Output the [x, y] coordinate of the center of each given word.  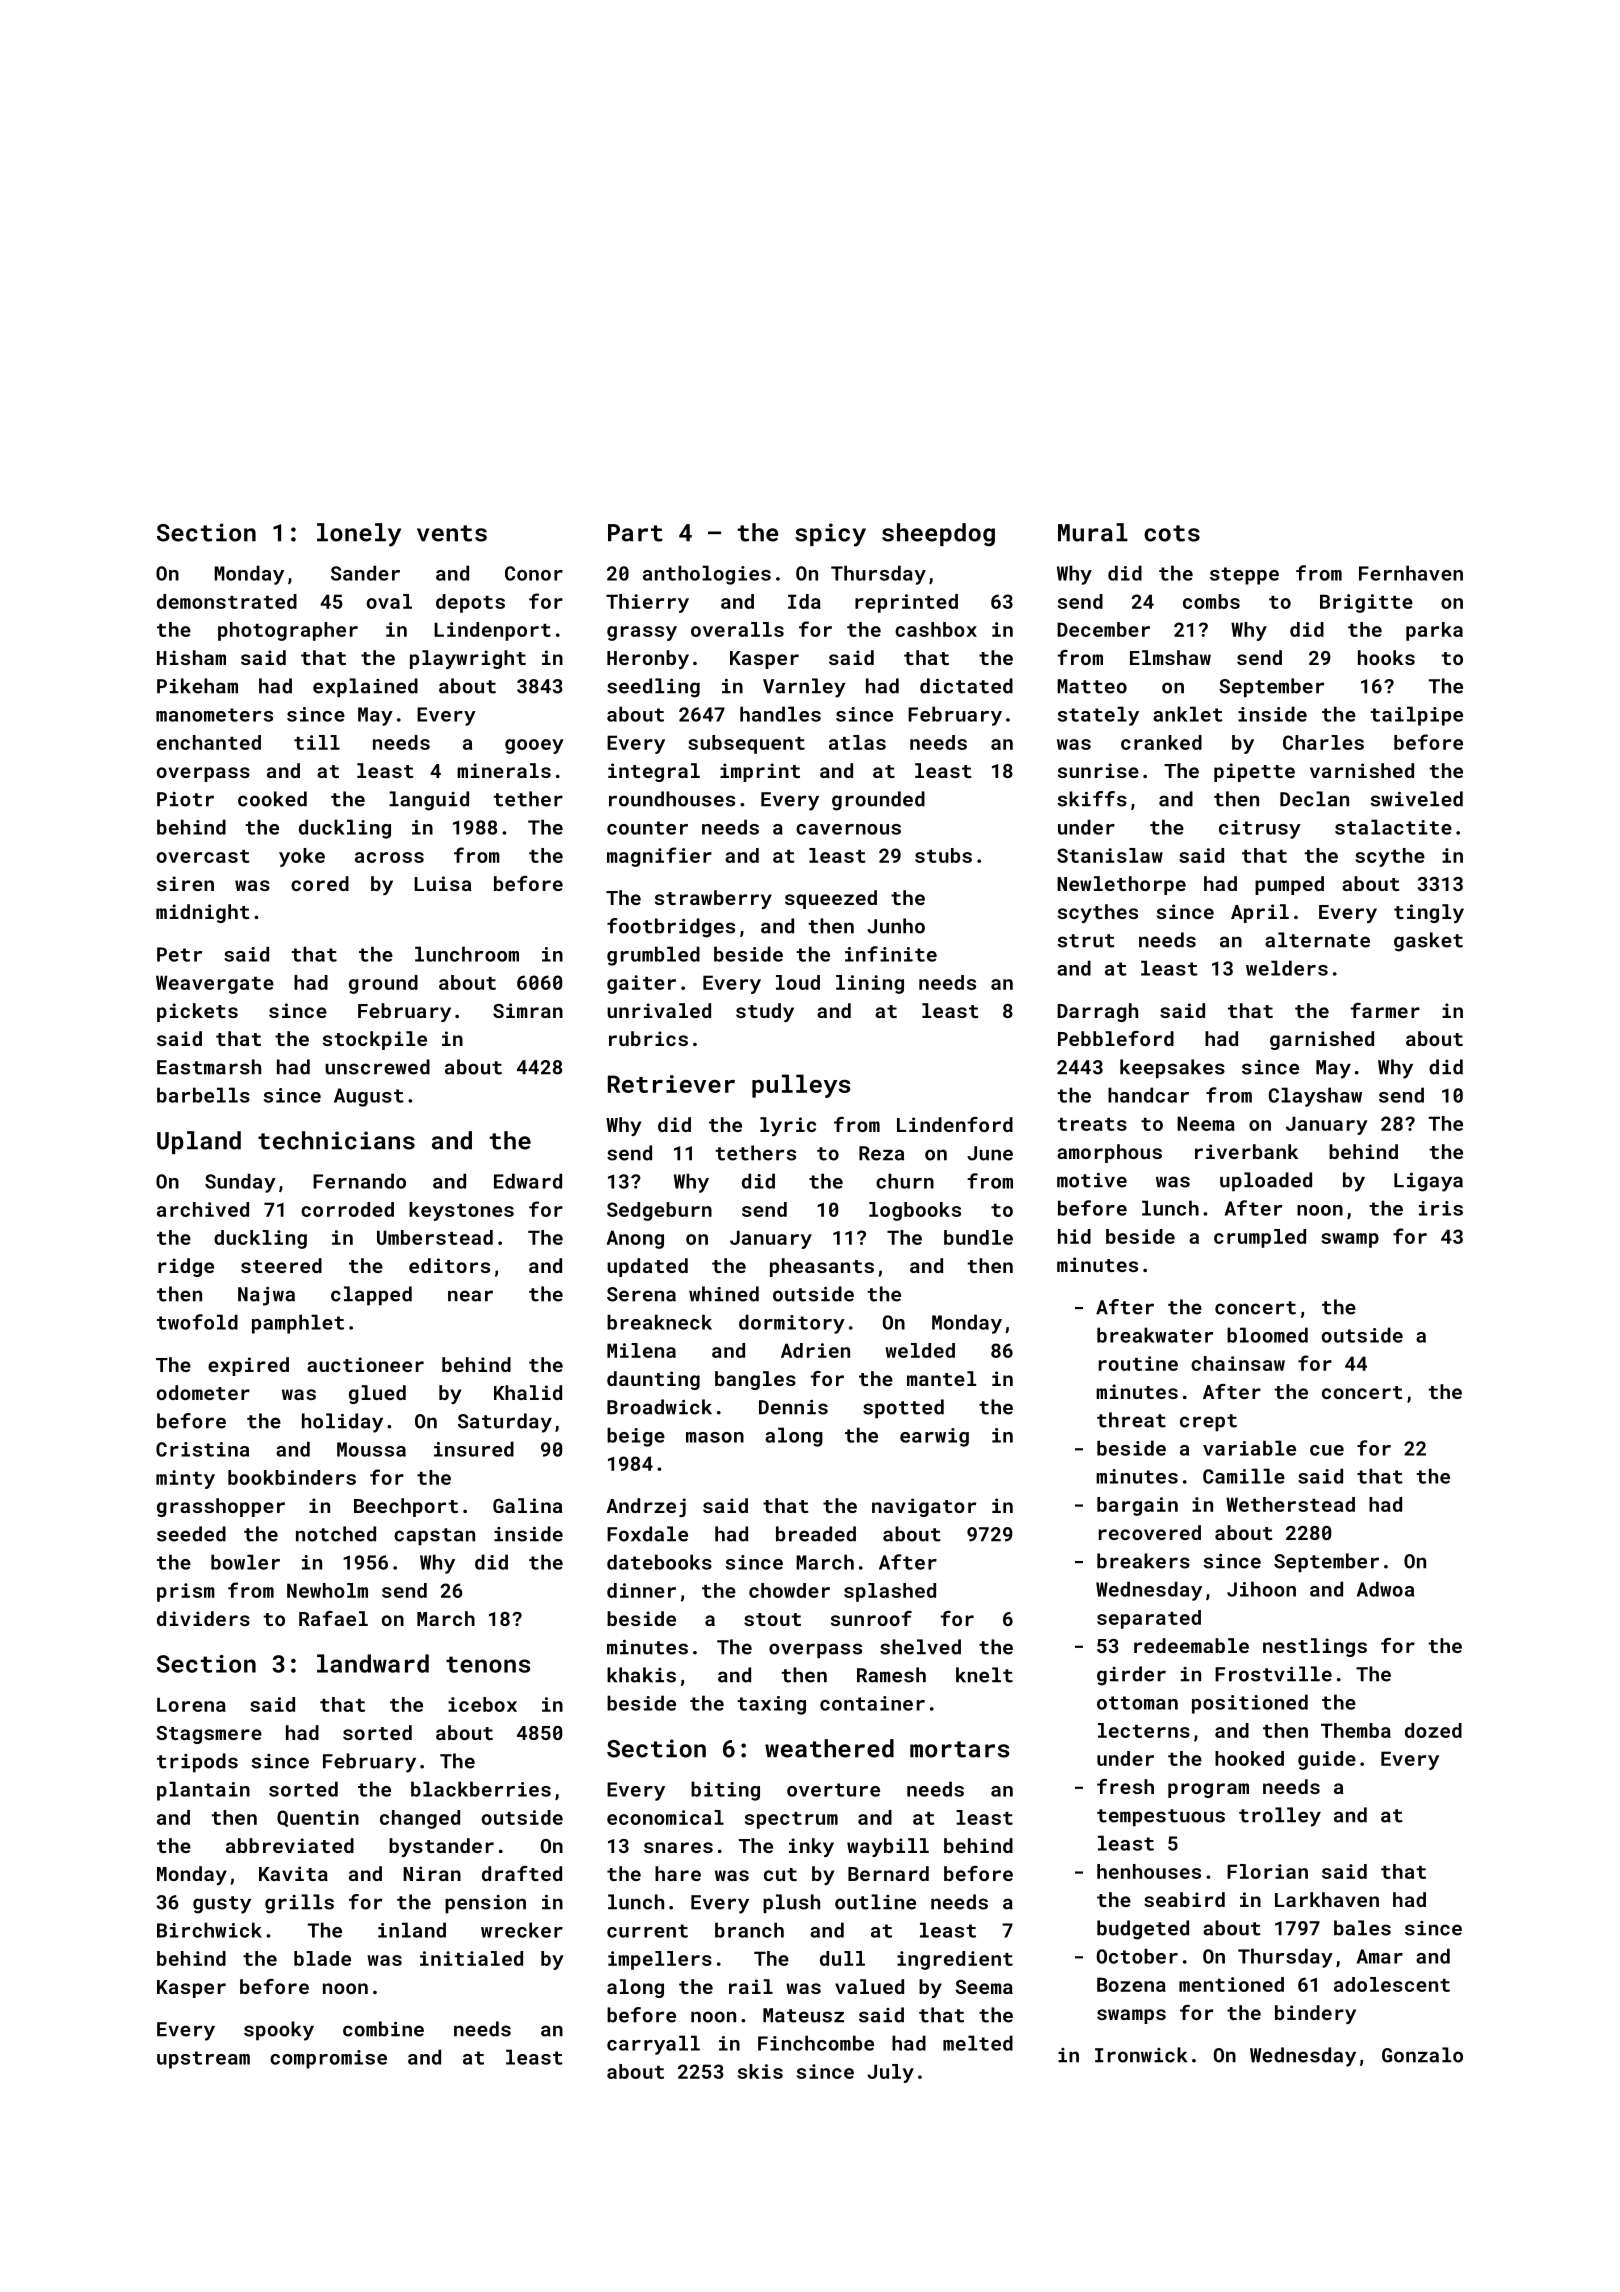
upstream [203, 2060]
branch [749, 1930]
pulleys [801, 1086]
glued [377, 1394]
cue [1327, 1450]
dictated [966, 686]
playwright [468, 659]
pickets [197, 1012]
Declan [1314, 799]
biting [725, 1791]
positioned [1250, 1704]
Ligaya [1428, 1182]
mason [715, 1437]
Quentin [318, 1818]
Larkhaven [1327, 1899]
